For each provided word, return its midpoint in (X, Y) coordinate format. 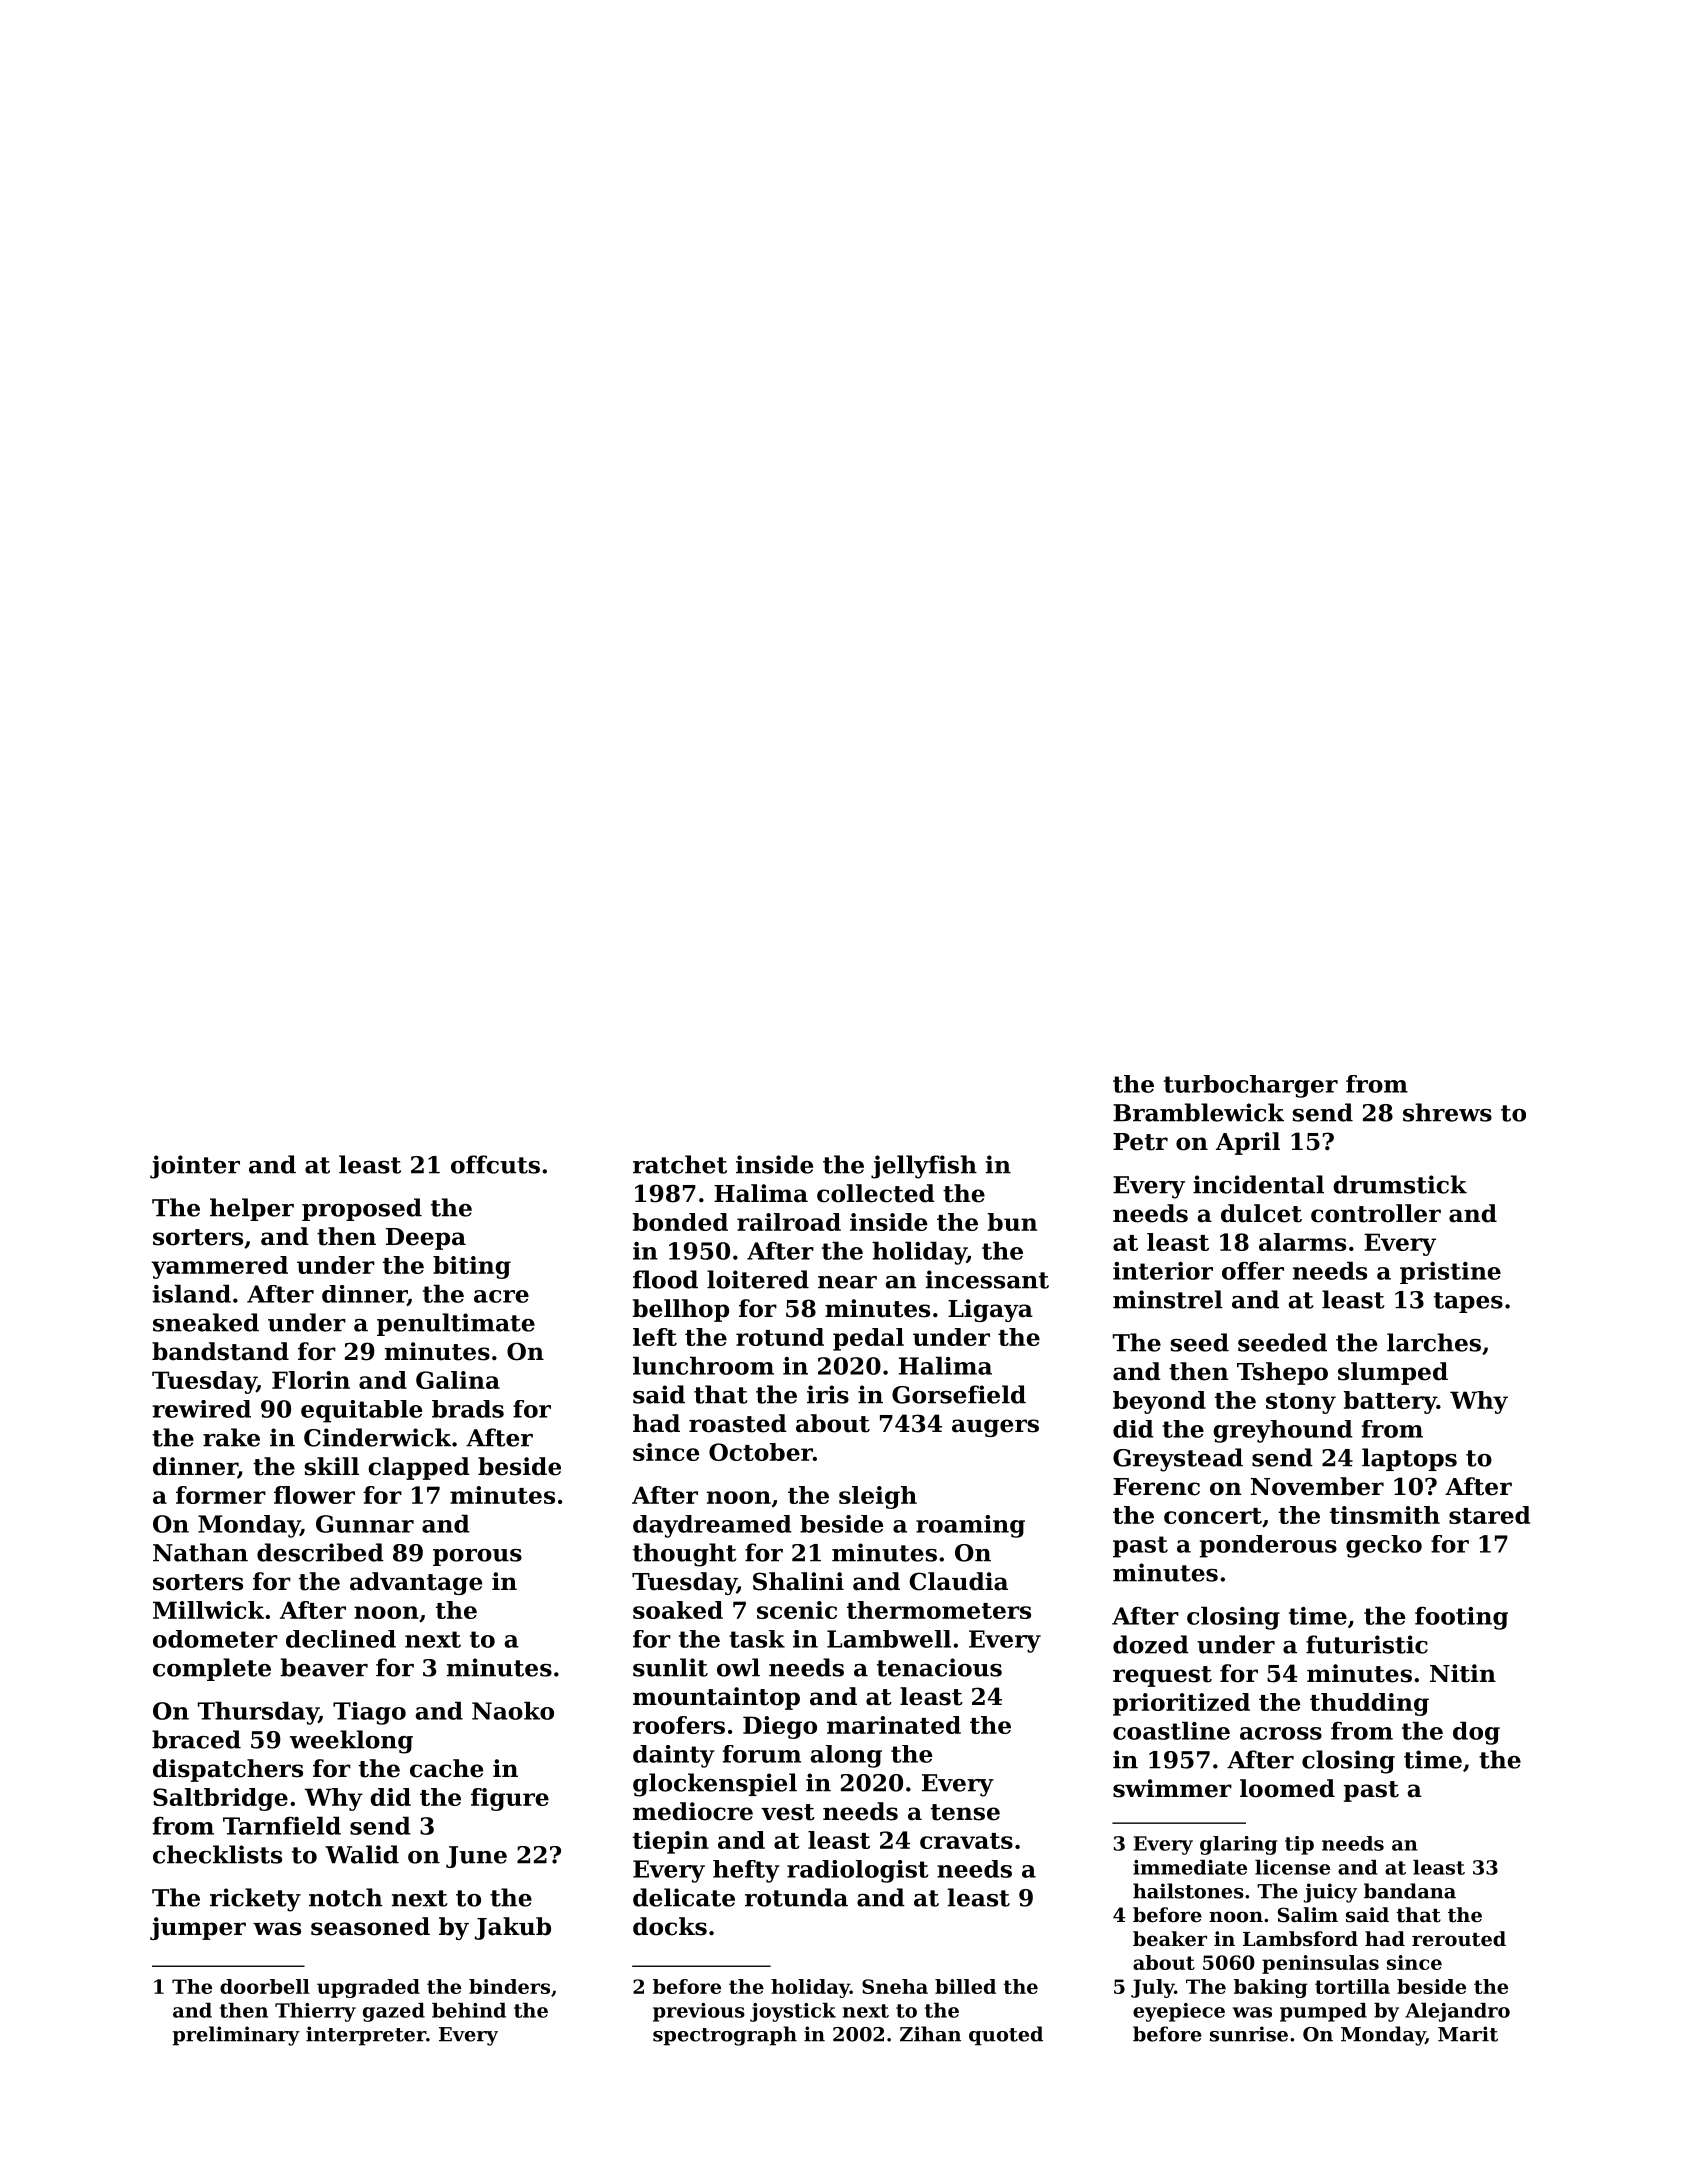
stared (1489, 1515)
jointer (195, 1167)
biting (472, 1267)
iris (828, 1394)
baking (1271, 1988)
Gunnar (365, 1524)
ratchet (680, 1164)
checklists (217, 1854)
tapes (1468, 1302)
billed (965, 1986)
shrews (1447, 1112)
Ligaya (990, 1310)
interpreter (366, 2036)
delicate (684, 1897)
